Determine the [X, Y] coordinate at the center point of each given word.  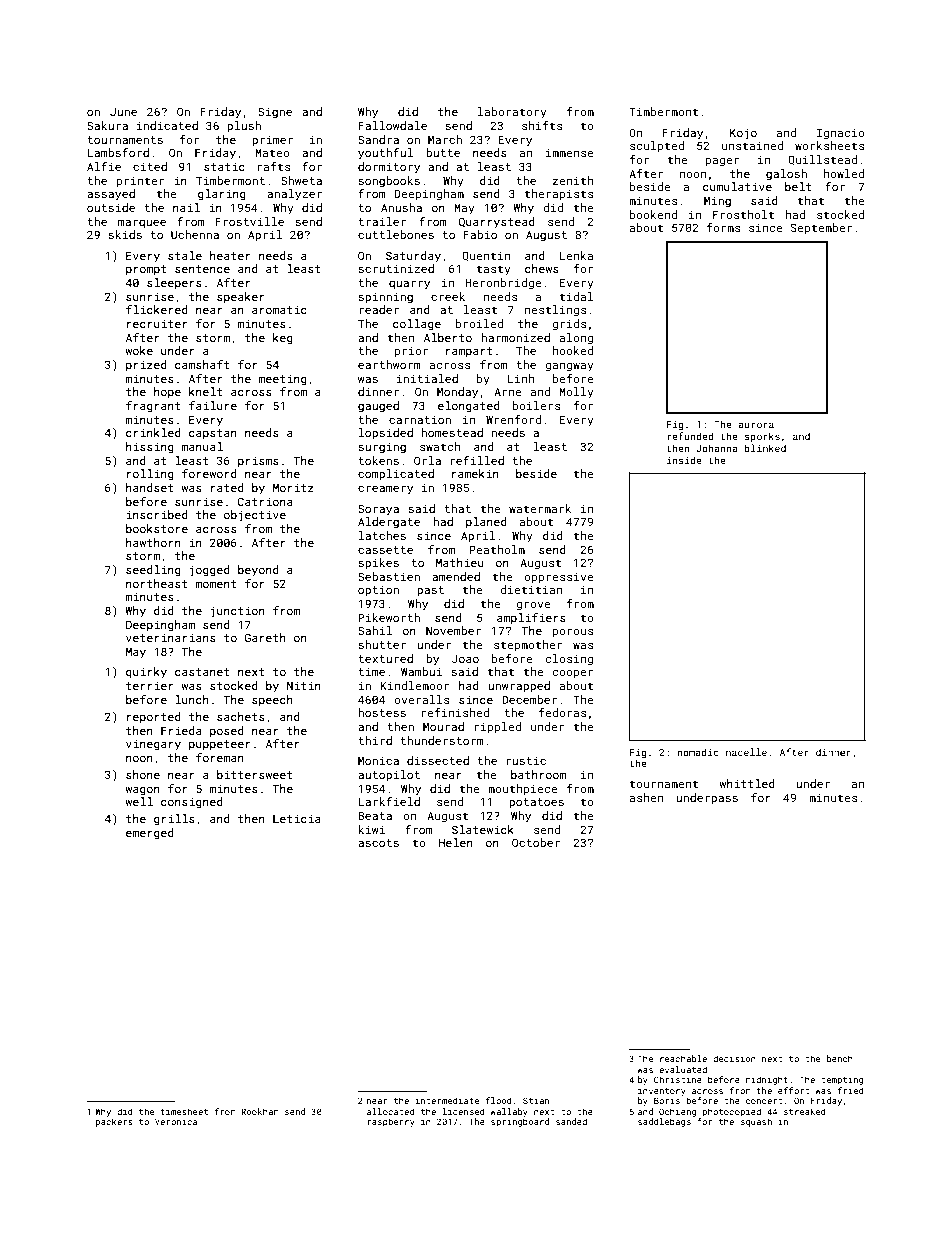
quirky [146, 673]
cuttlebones [396, 234]
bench [840, 1058]
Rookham [260, 1111]
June [123, 112]
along [576, 339]
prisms [258, 462]
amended [456, 576]
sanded [571, 1121]
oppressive [559, 578]
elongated [469, 407]
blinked [765, 448]
